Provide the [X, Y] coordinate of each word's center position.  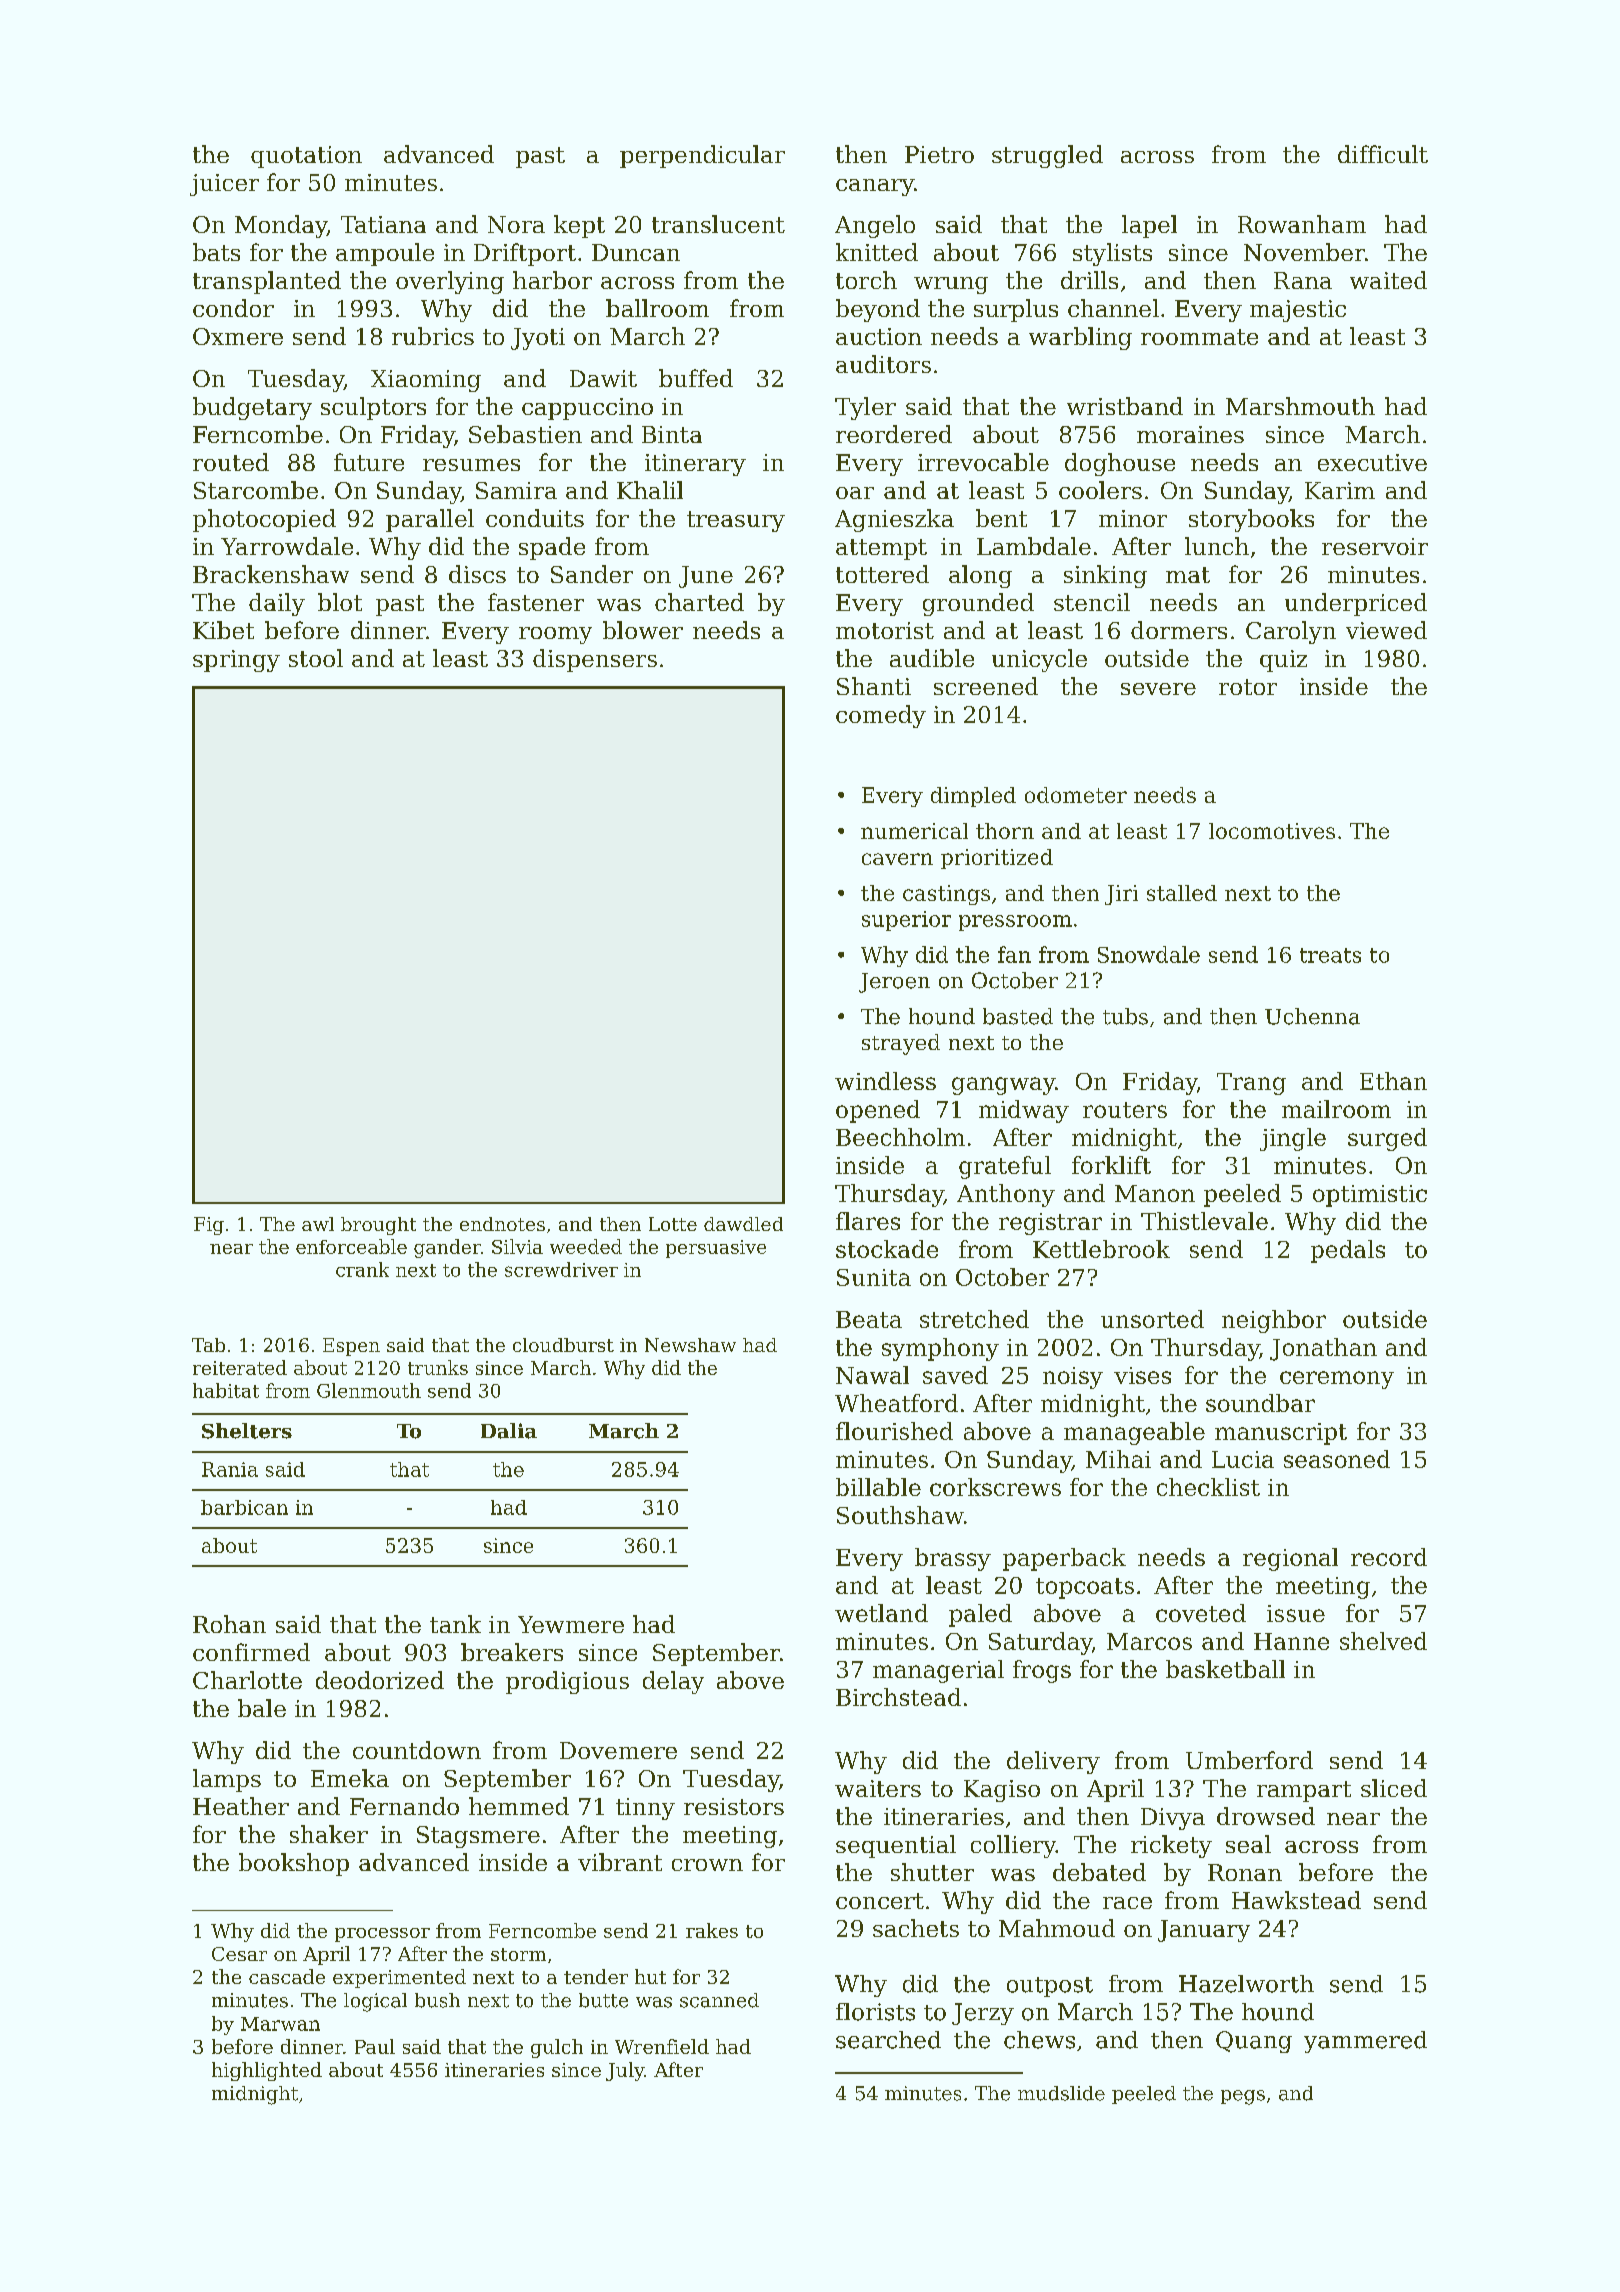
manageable [1134, 1433]
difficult [1383, 154]
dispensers [595, 660]
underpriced [1356, 604]
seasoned [1337, 1459]
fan [1014, 954]
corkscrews [995, 1487]
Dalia [509, 1431]
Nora [516, 224]
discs [477, 574]
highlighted [267, 2071]
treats [1330, 955]
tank [455, 1624]
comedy [881, 716]
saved [955, 1375]
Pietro [939, 154]
